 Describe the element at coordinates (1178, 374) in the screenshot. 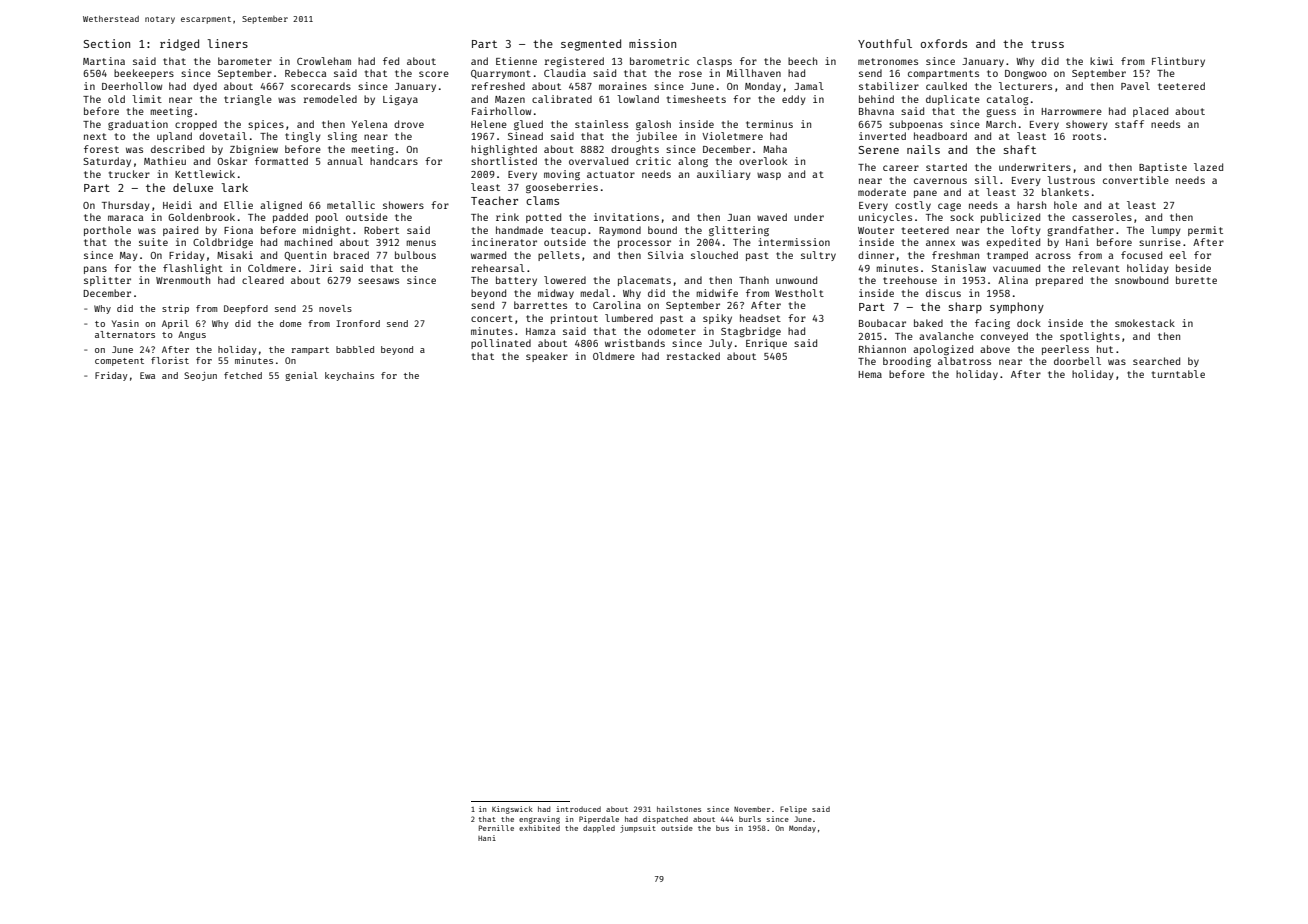

I see `turntable` at that location.
